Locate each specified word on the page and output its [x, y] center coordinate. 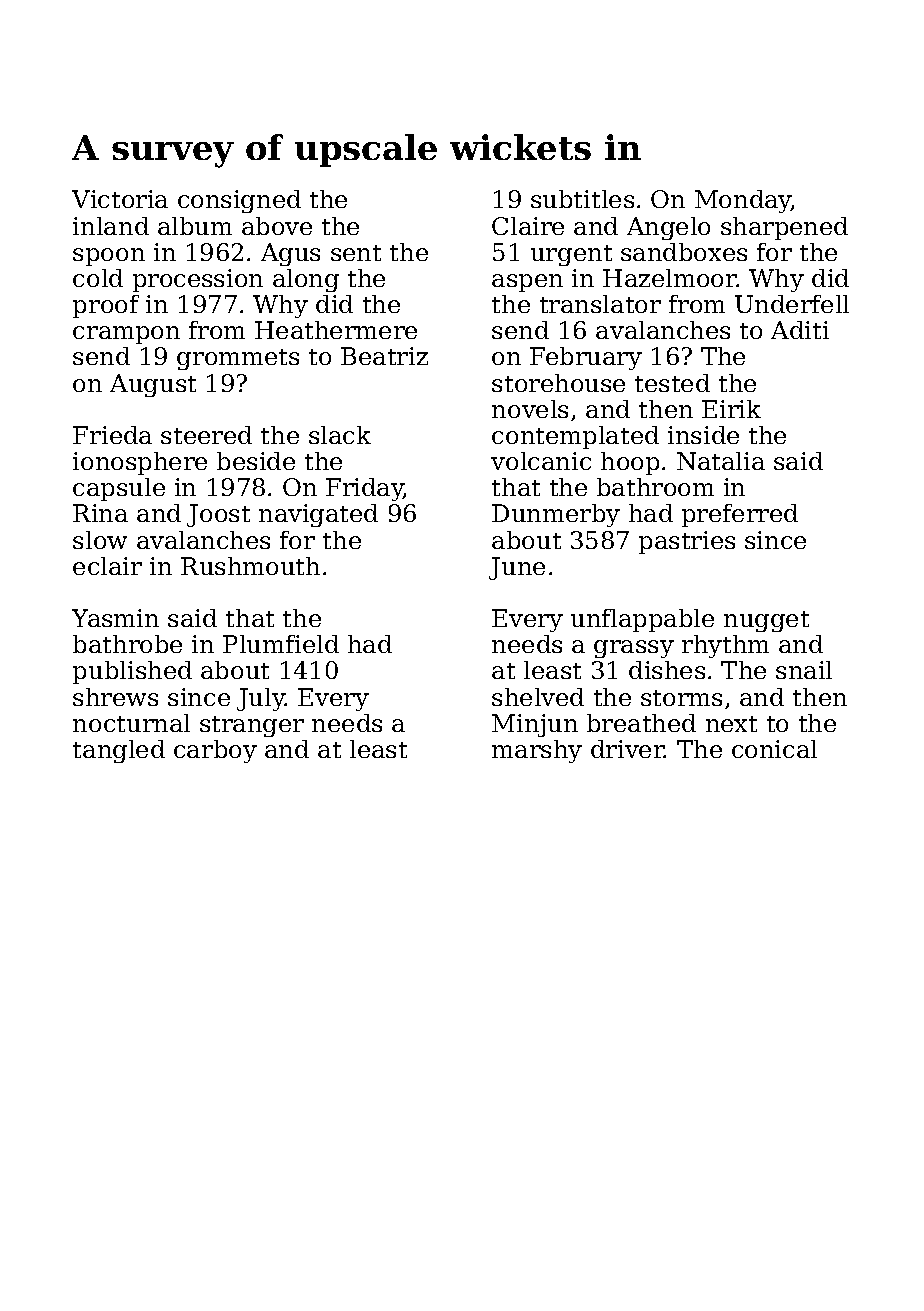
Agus [290, 254]
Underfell [792, 304]
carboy [215, 751]
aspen [527, 283]
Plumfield [281, 644]
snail [804, 670]
